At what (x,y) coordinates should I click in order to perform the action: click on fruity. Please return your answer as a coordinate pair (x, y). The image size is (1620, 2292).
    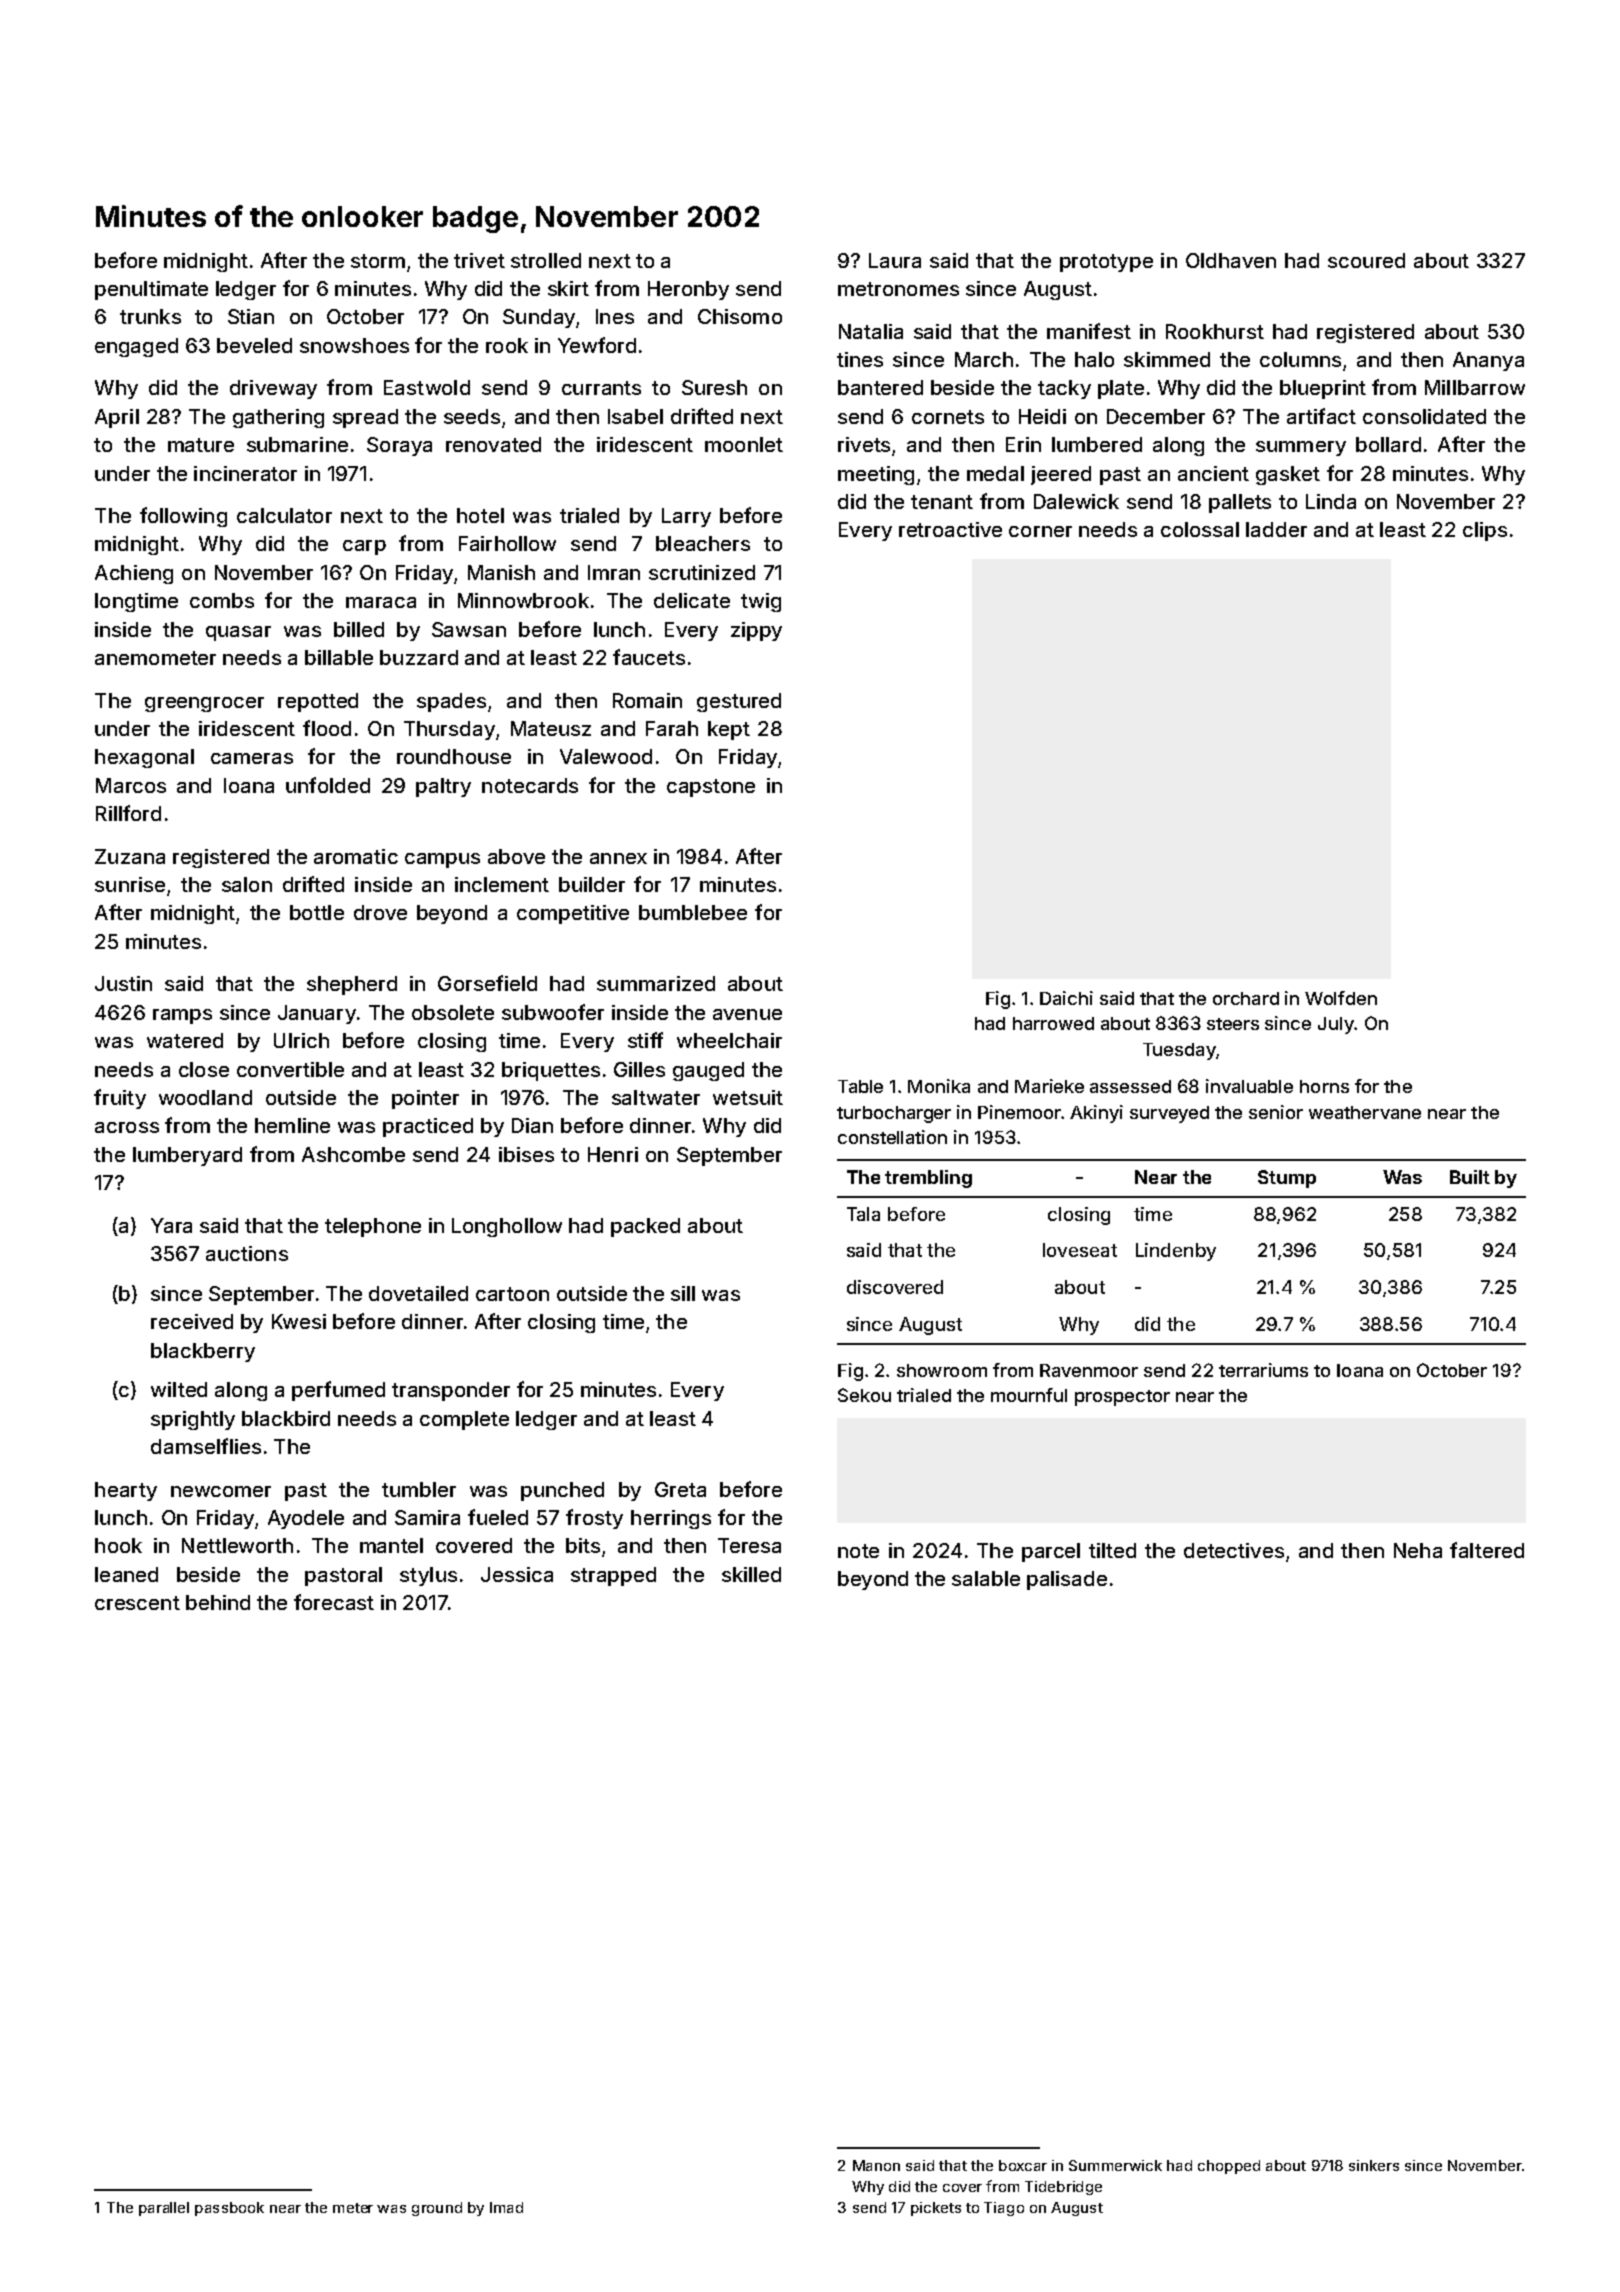
    Looking at the image, I should click on (120, 1099).
